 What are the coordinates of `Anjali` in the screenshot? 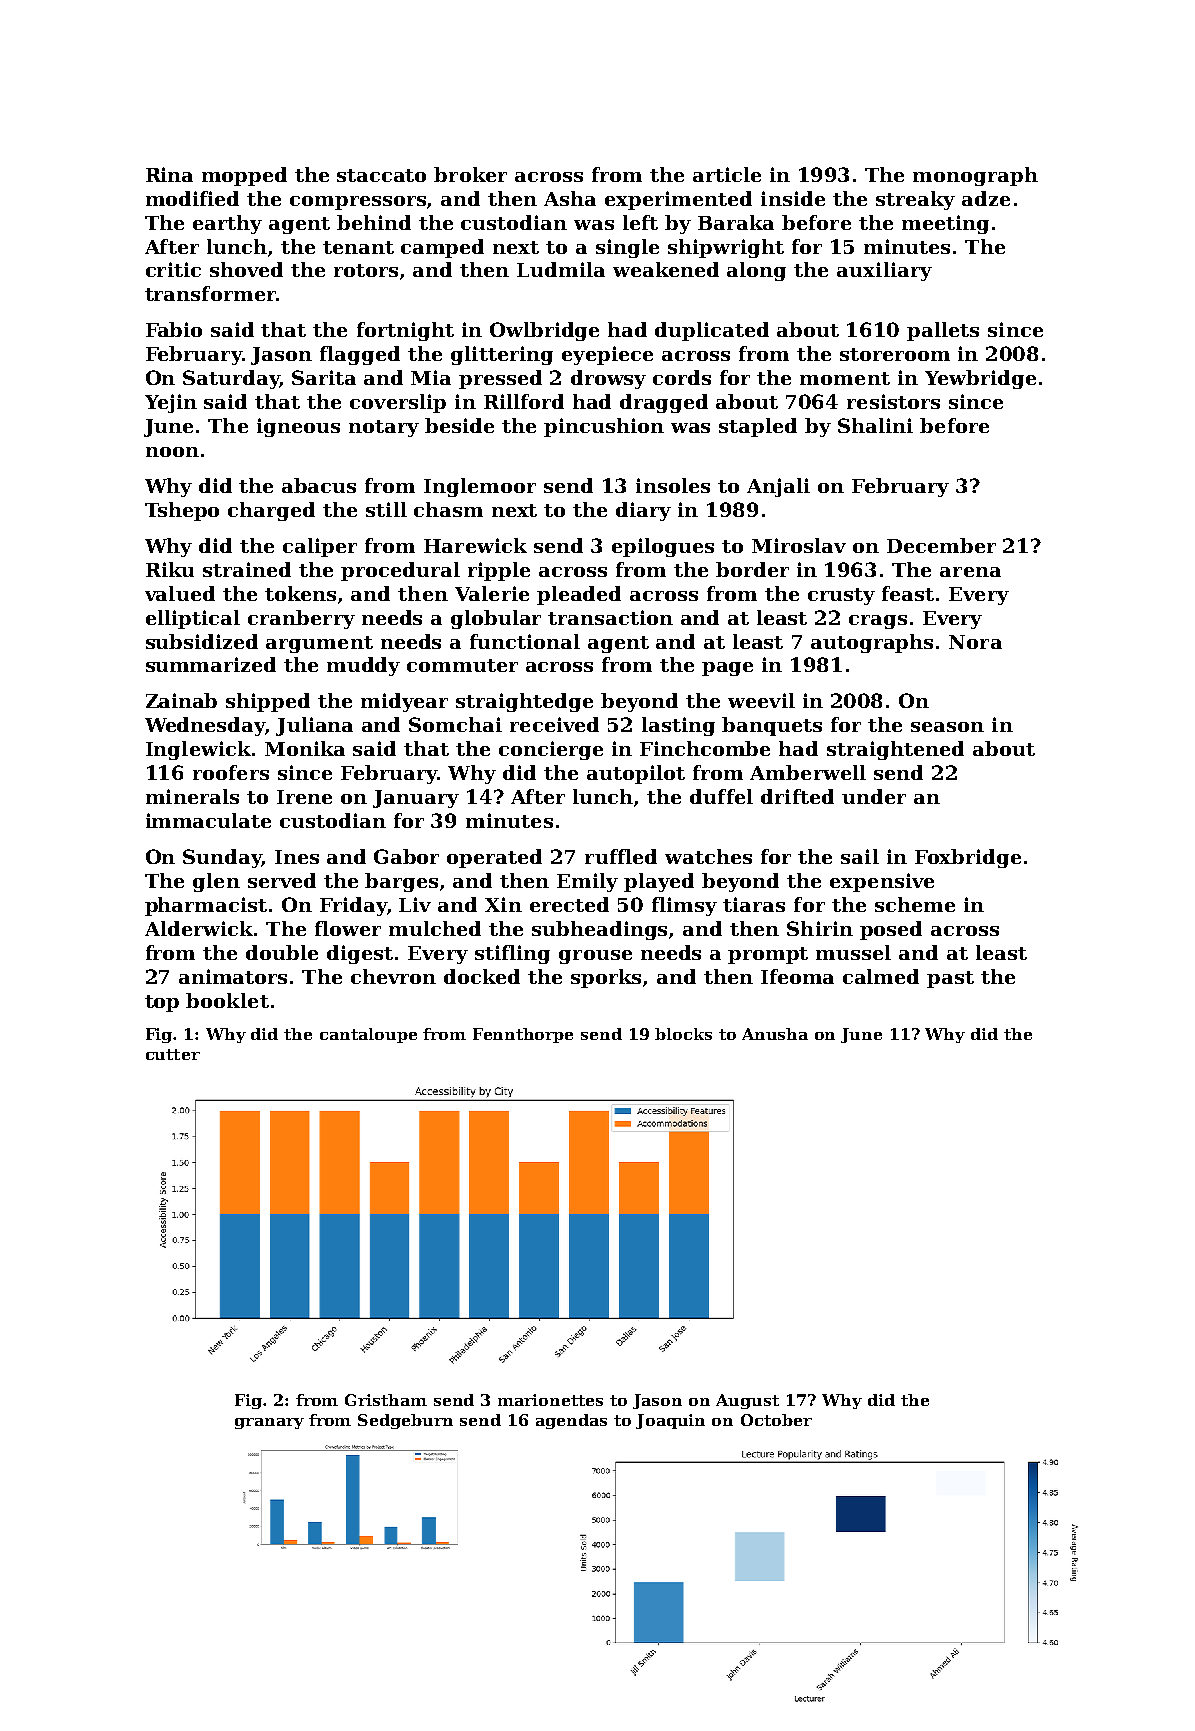 It's located at (778, 487).
